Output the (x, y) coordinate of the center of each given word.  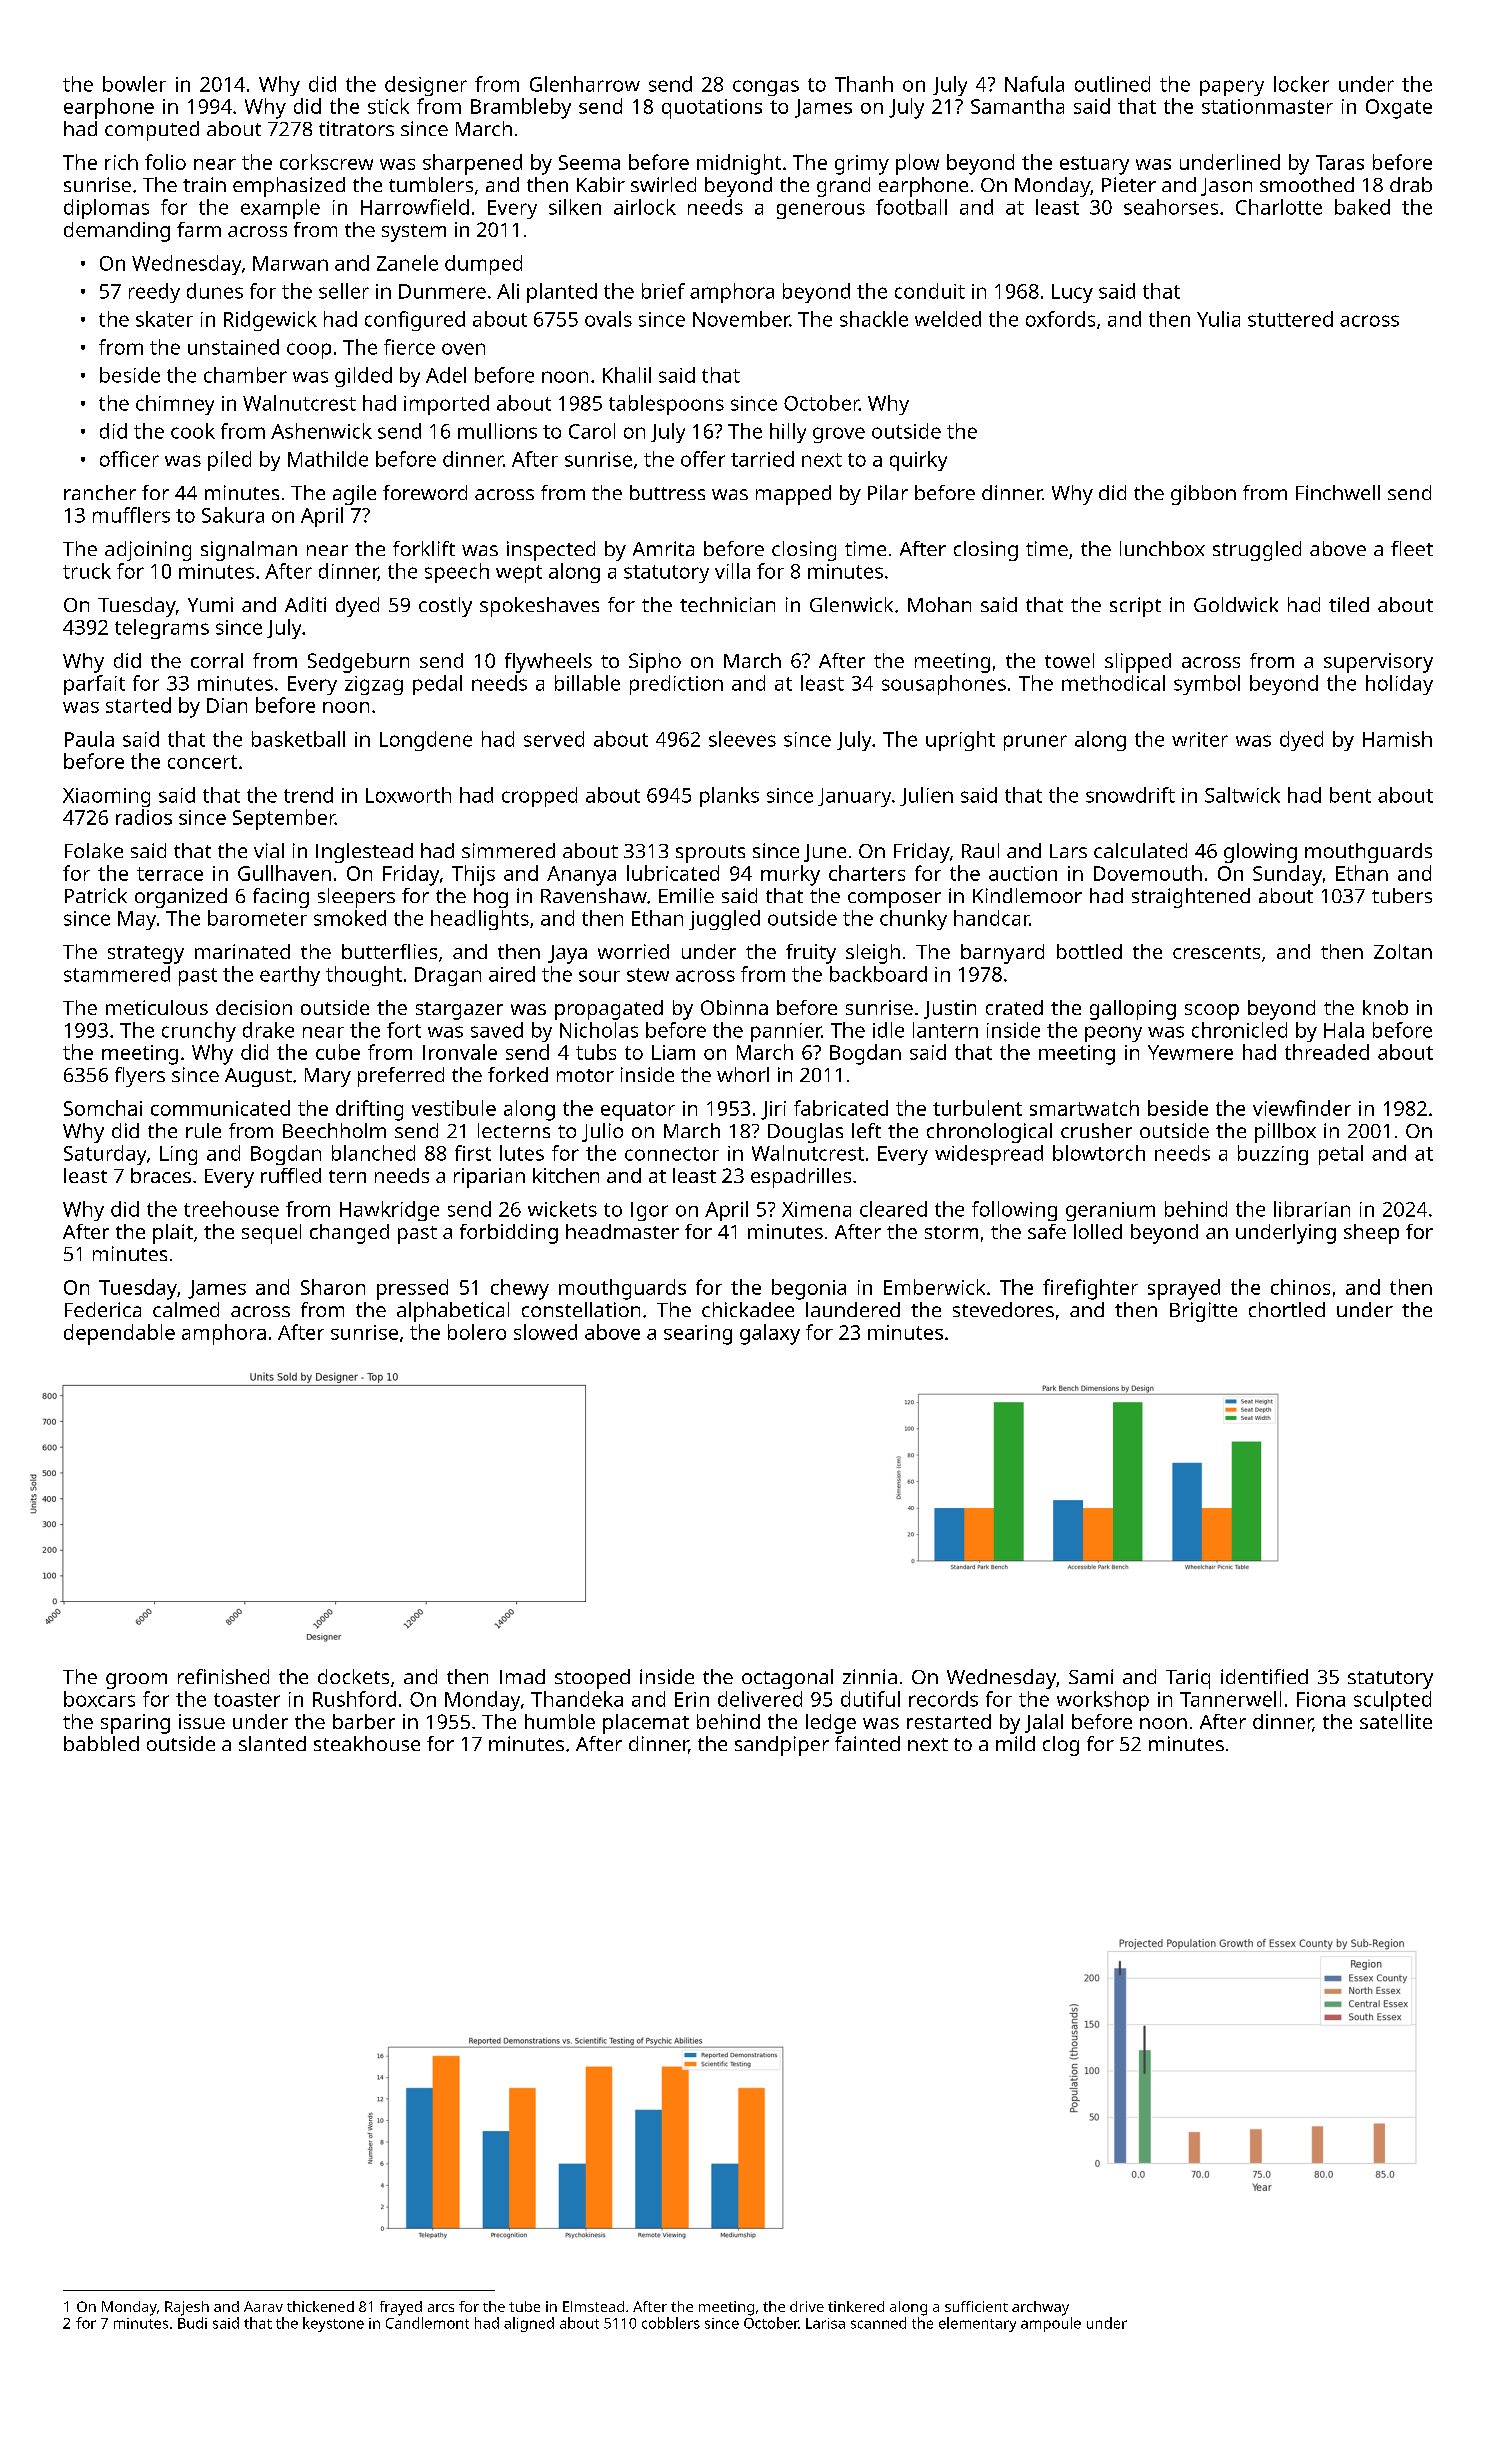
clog (1061, 1746)
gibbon (1203, 495)
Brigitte (1203, 1312)
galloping (1133, 1010)
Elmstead (593, 2306)
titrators (356, 128)
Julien (926, 796)
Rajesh (187, 2308)
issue (202, 1721)
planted (562, 293)
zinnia (870, 1676)
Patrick (96, 895)
